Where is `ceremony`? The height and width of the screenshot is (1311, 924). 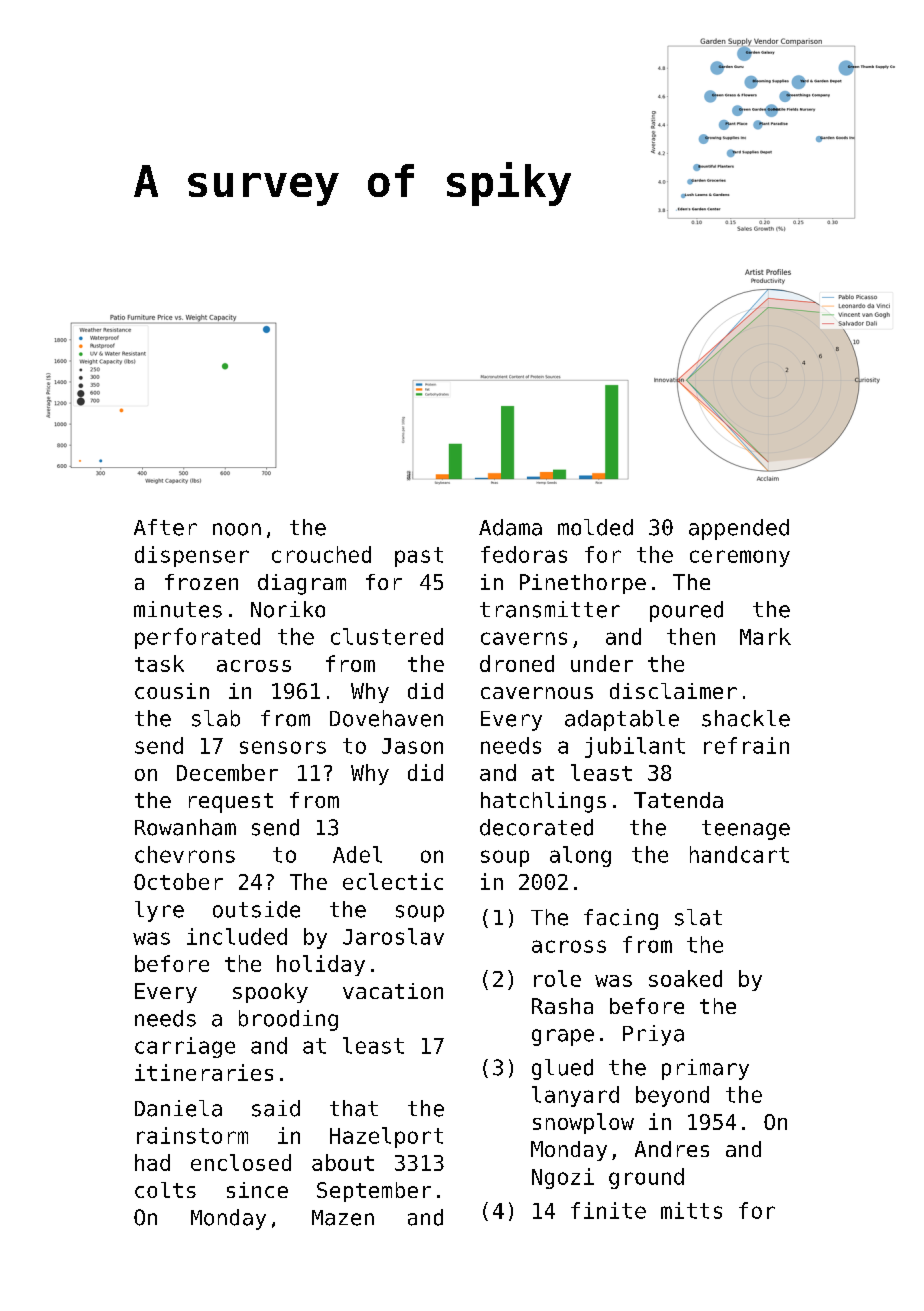
ceremony is located at coordinates (740, 558).
